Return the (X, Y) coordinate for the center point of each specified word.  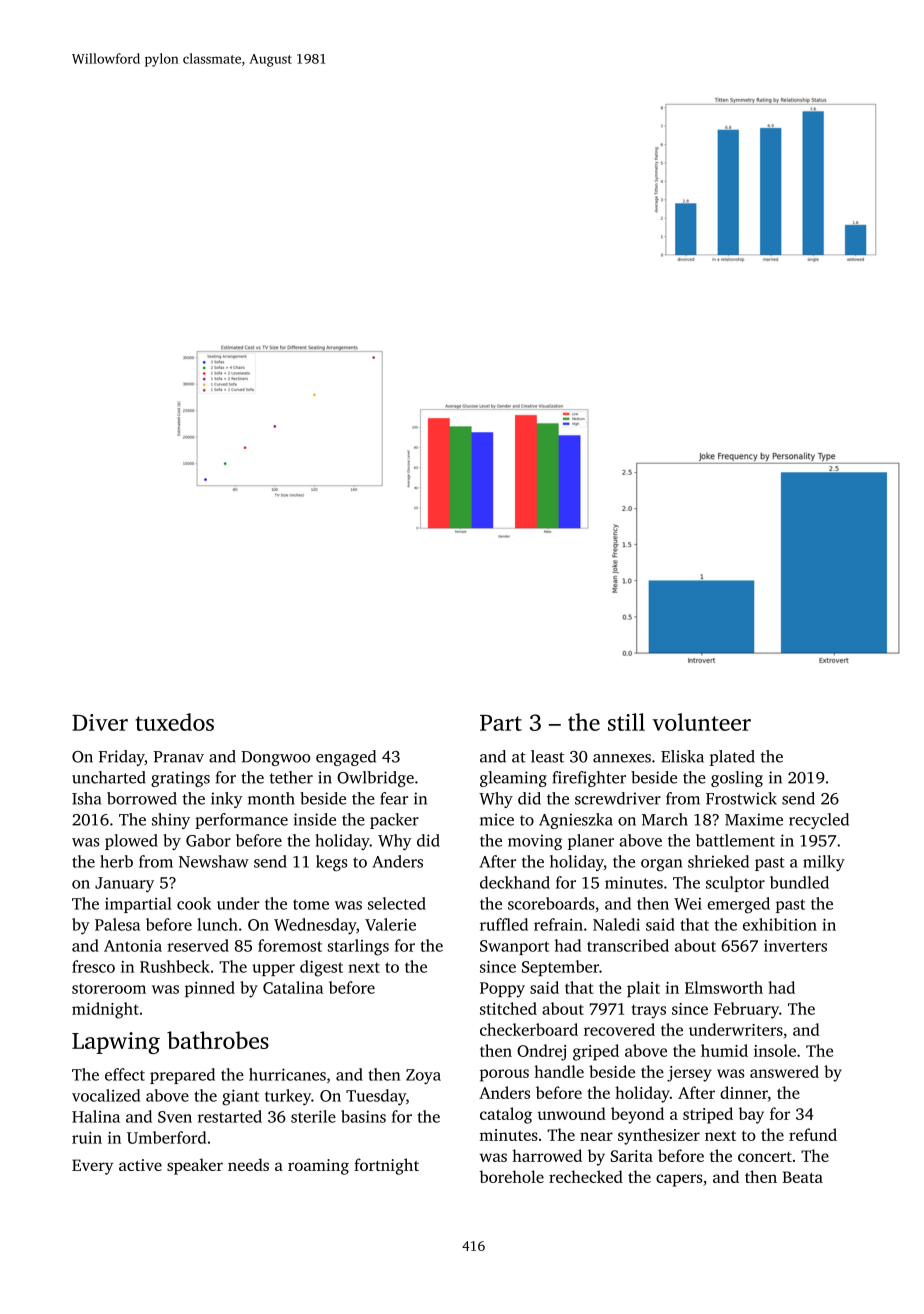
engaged (346, 758)
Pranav (179, 757)
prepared (182, 1076)
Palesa (117, 924)
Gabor (208, 840)
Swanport (514, 947)
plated (732, 758)
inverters (795, 946)
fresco (93, 966)
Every (92, 1167)
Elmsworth (724, 987)
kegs (331, 863)
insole (775, 1050)
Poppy (502, 990)
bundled (799, 882)
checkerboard (529, 1029)
